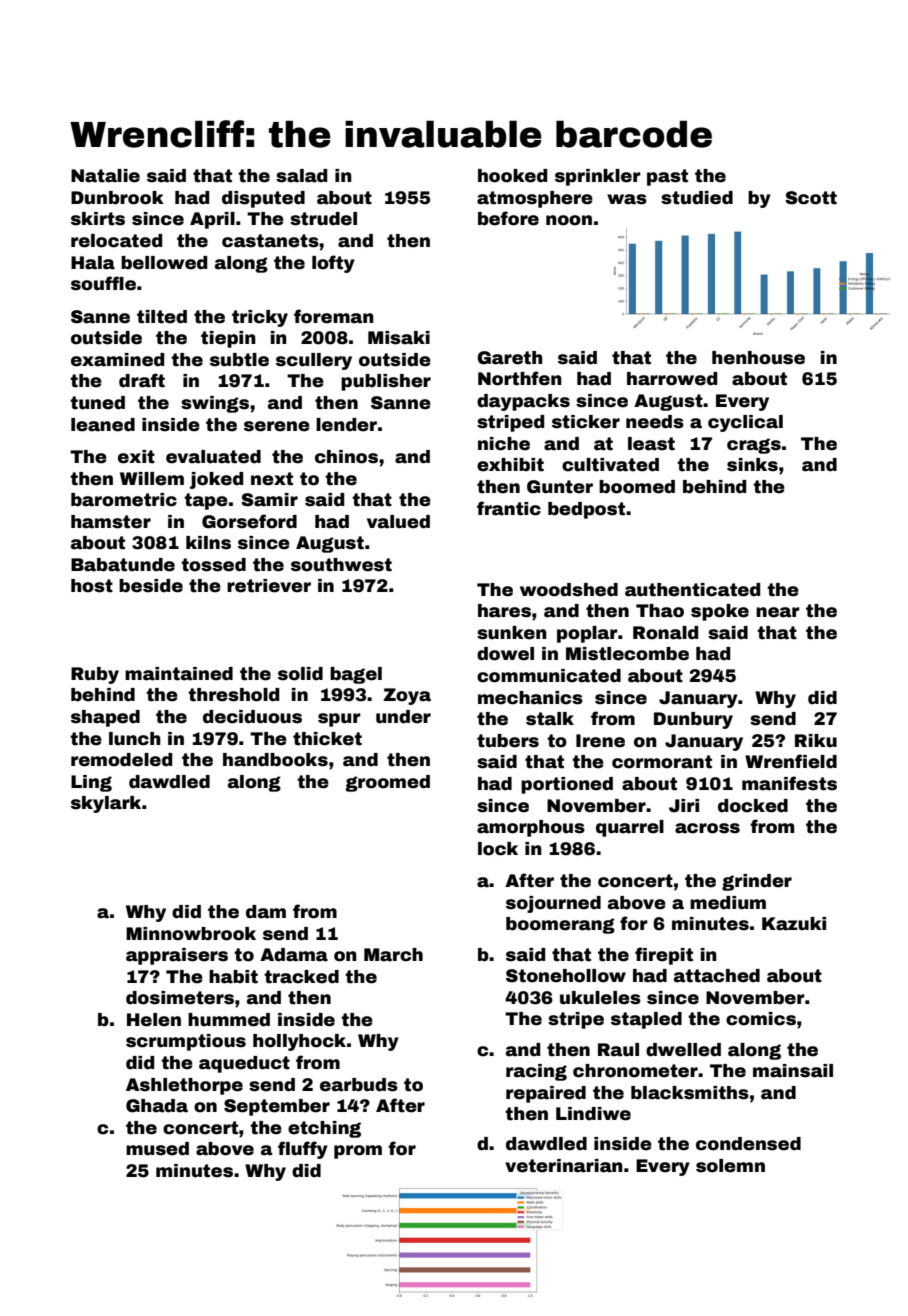 This image has height=1316, width=908. Describe the element at coordinates (569, 220) in the image. I see `noon` at that location.
